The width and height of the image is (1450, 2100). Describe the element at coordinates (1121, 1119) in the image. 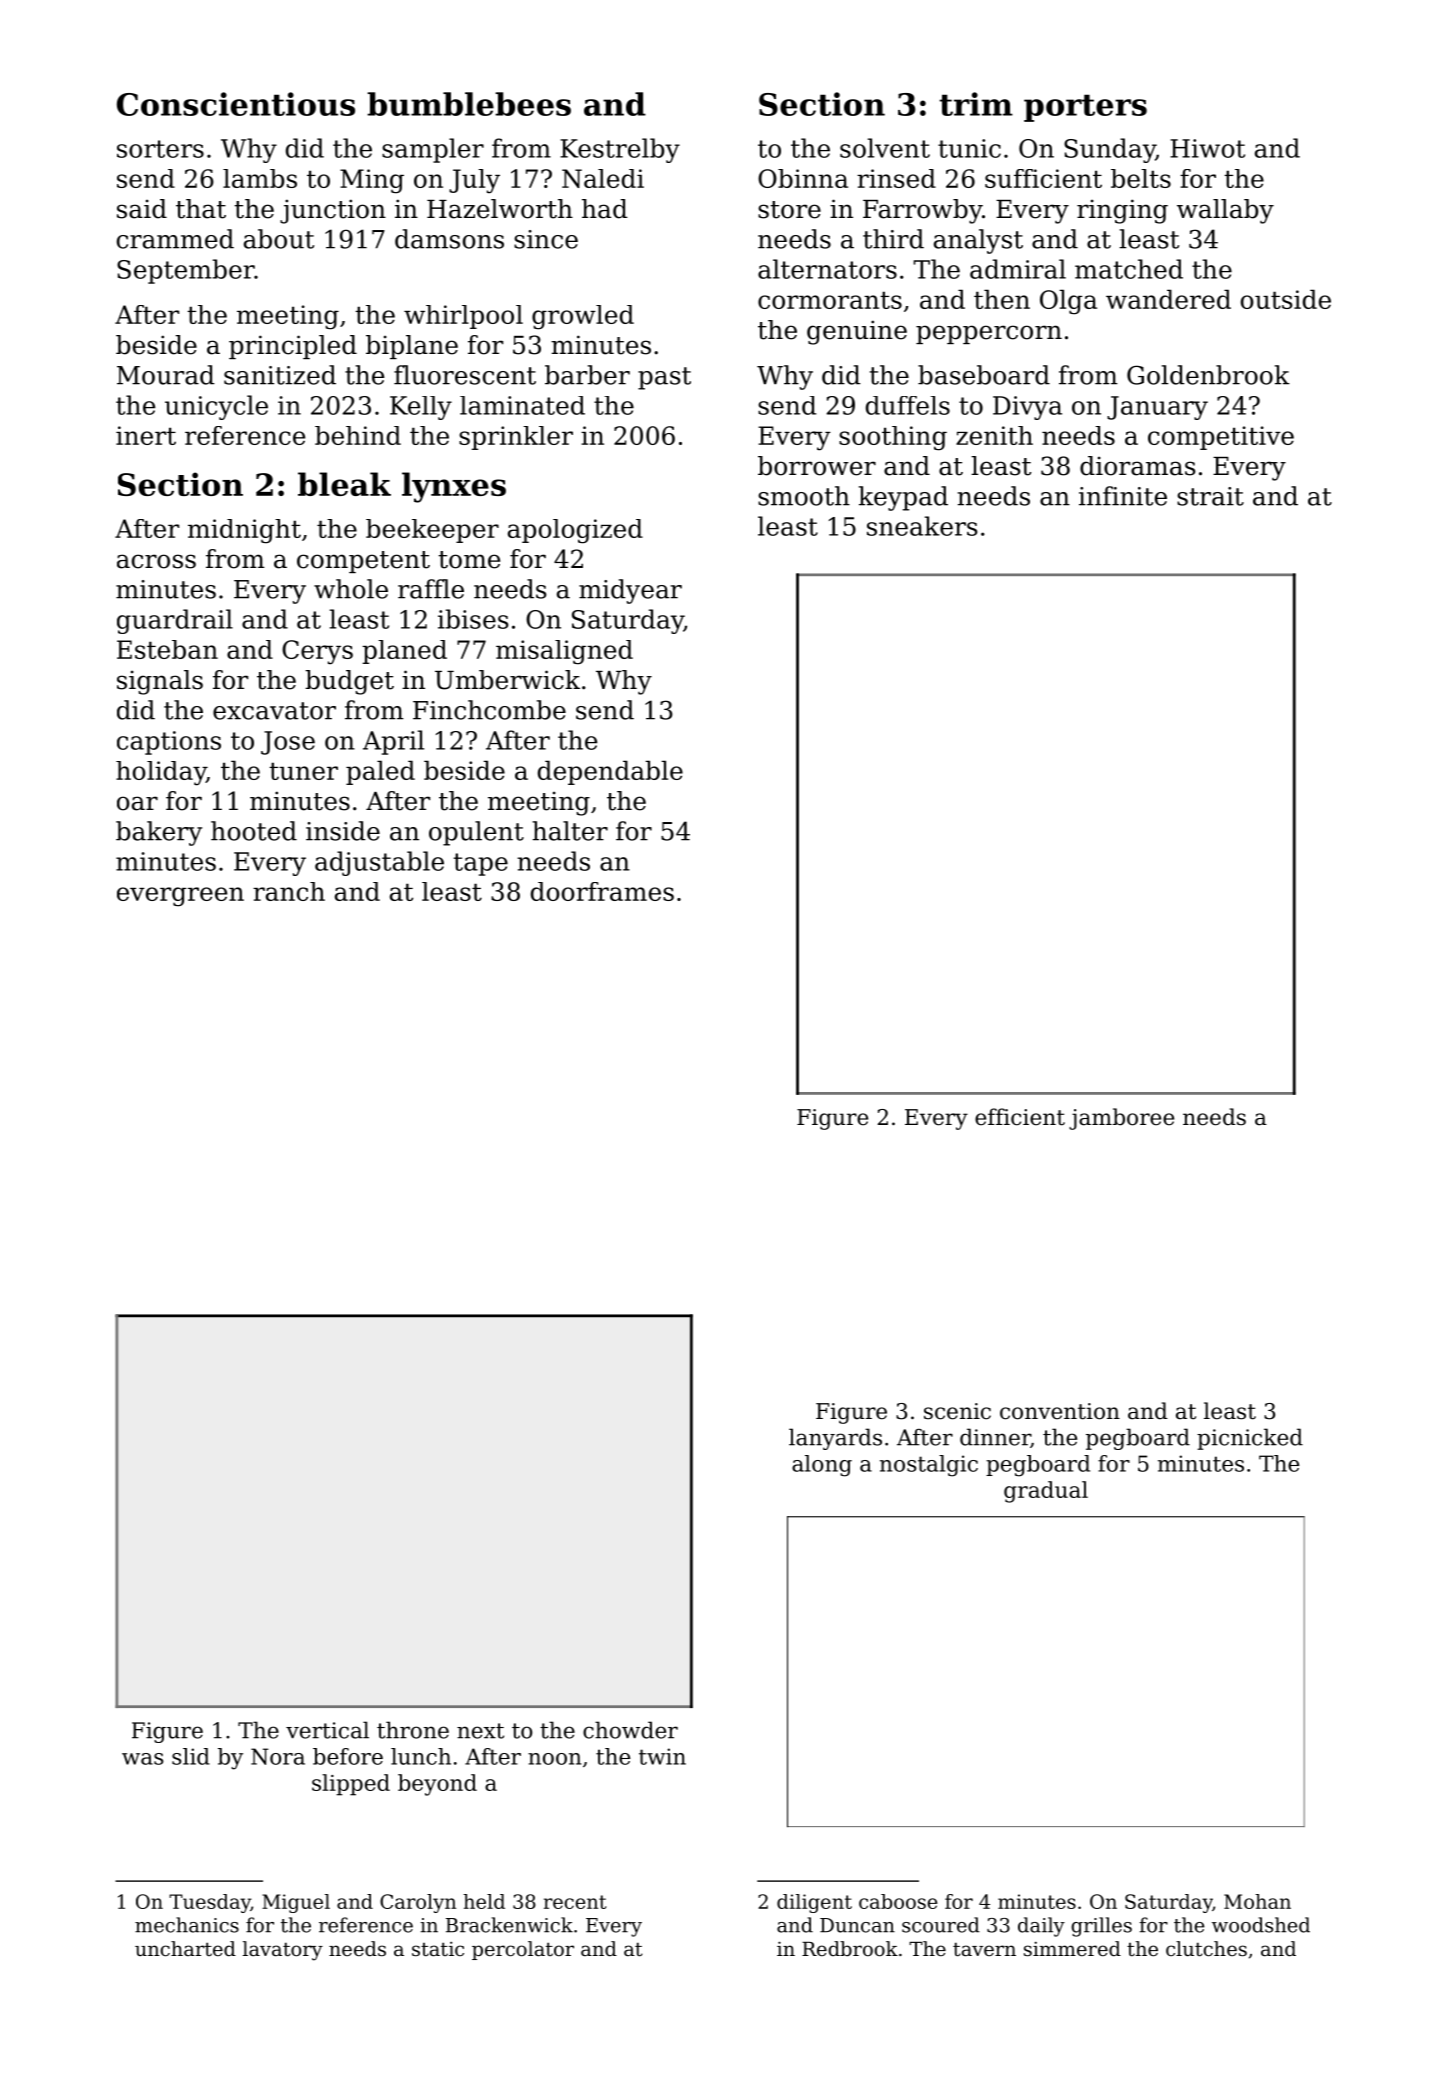

I see `jamboree` at that location.
